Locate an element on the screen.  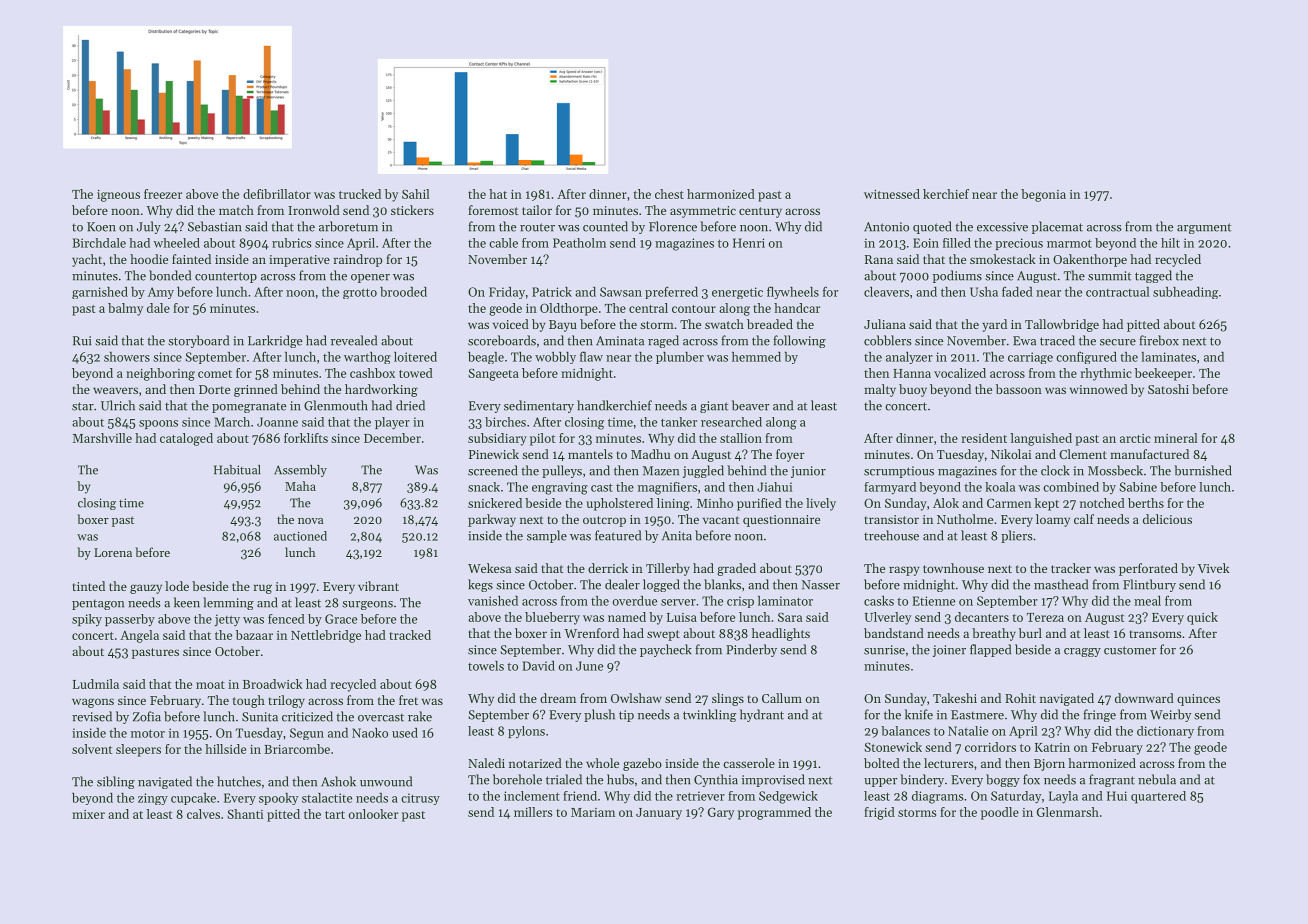
storyboard is located at coordinates (198, 341).
